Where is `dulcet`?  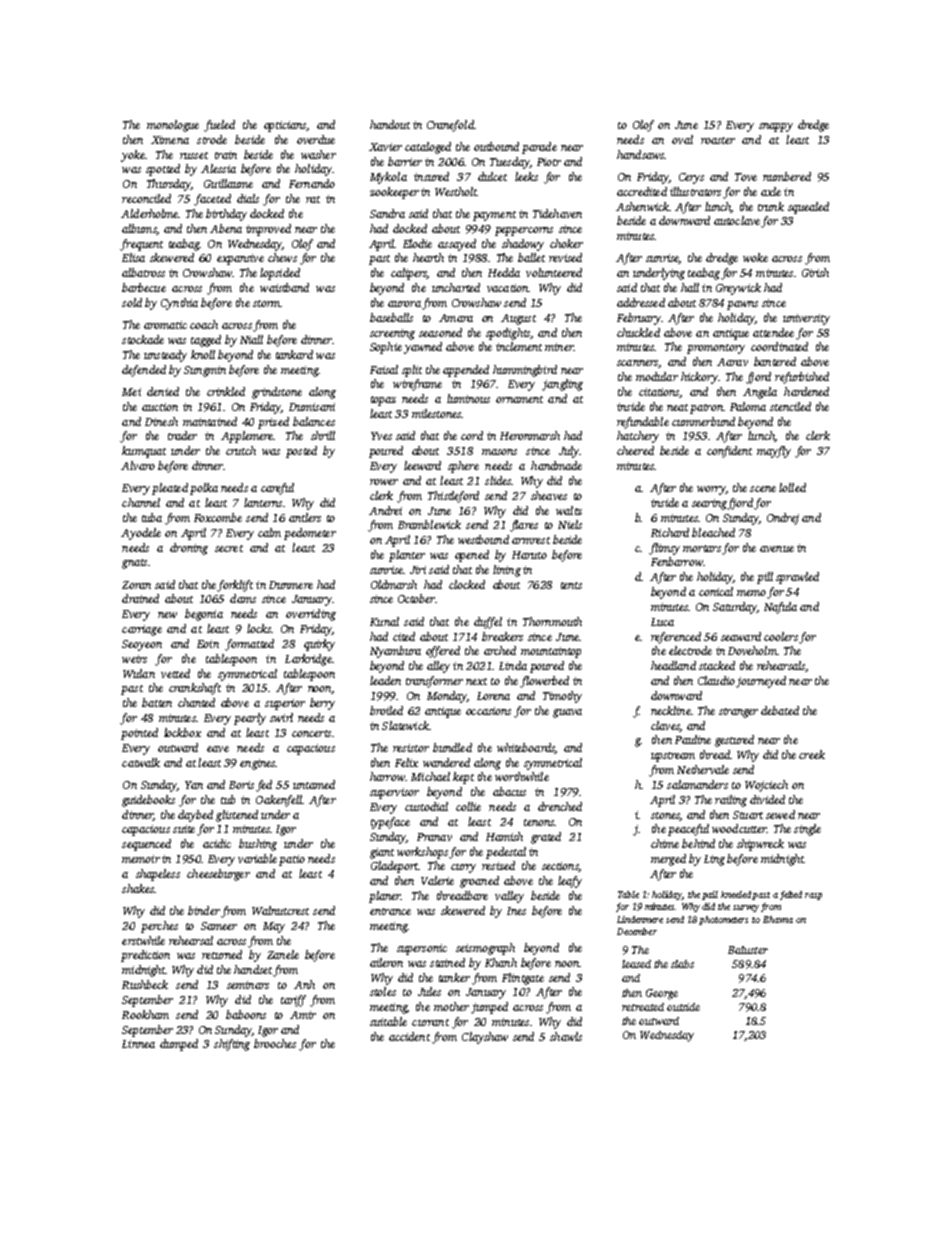
dulcet is located at coordinates (492, 176).
